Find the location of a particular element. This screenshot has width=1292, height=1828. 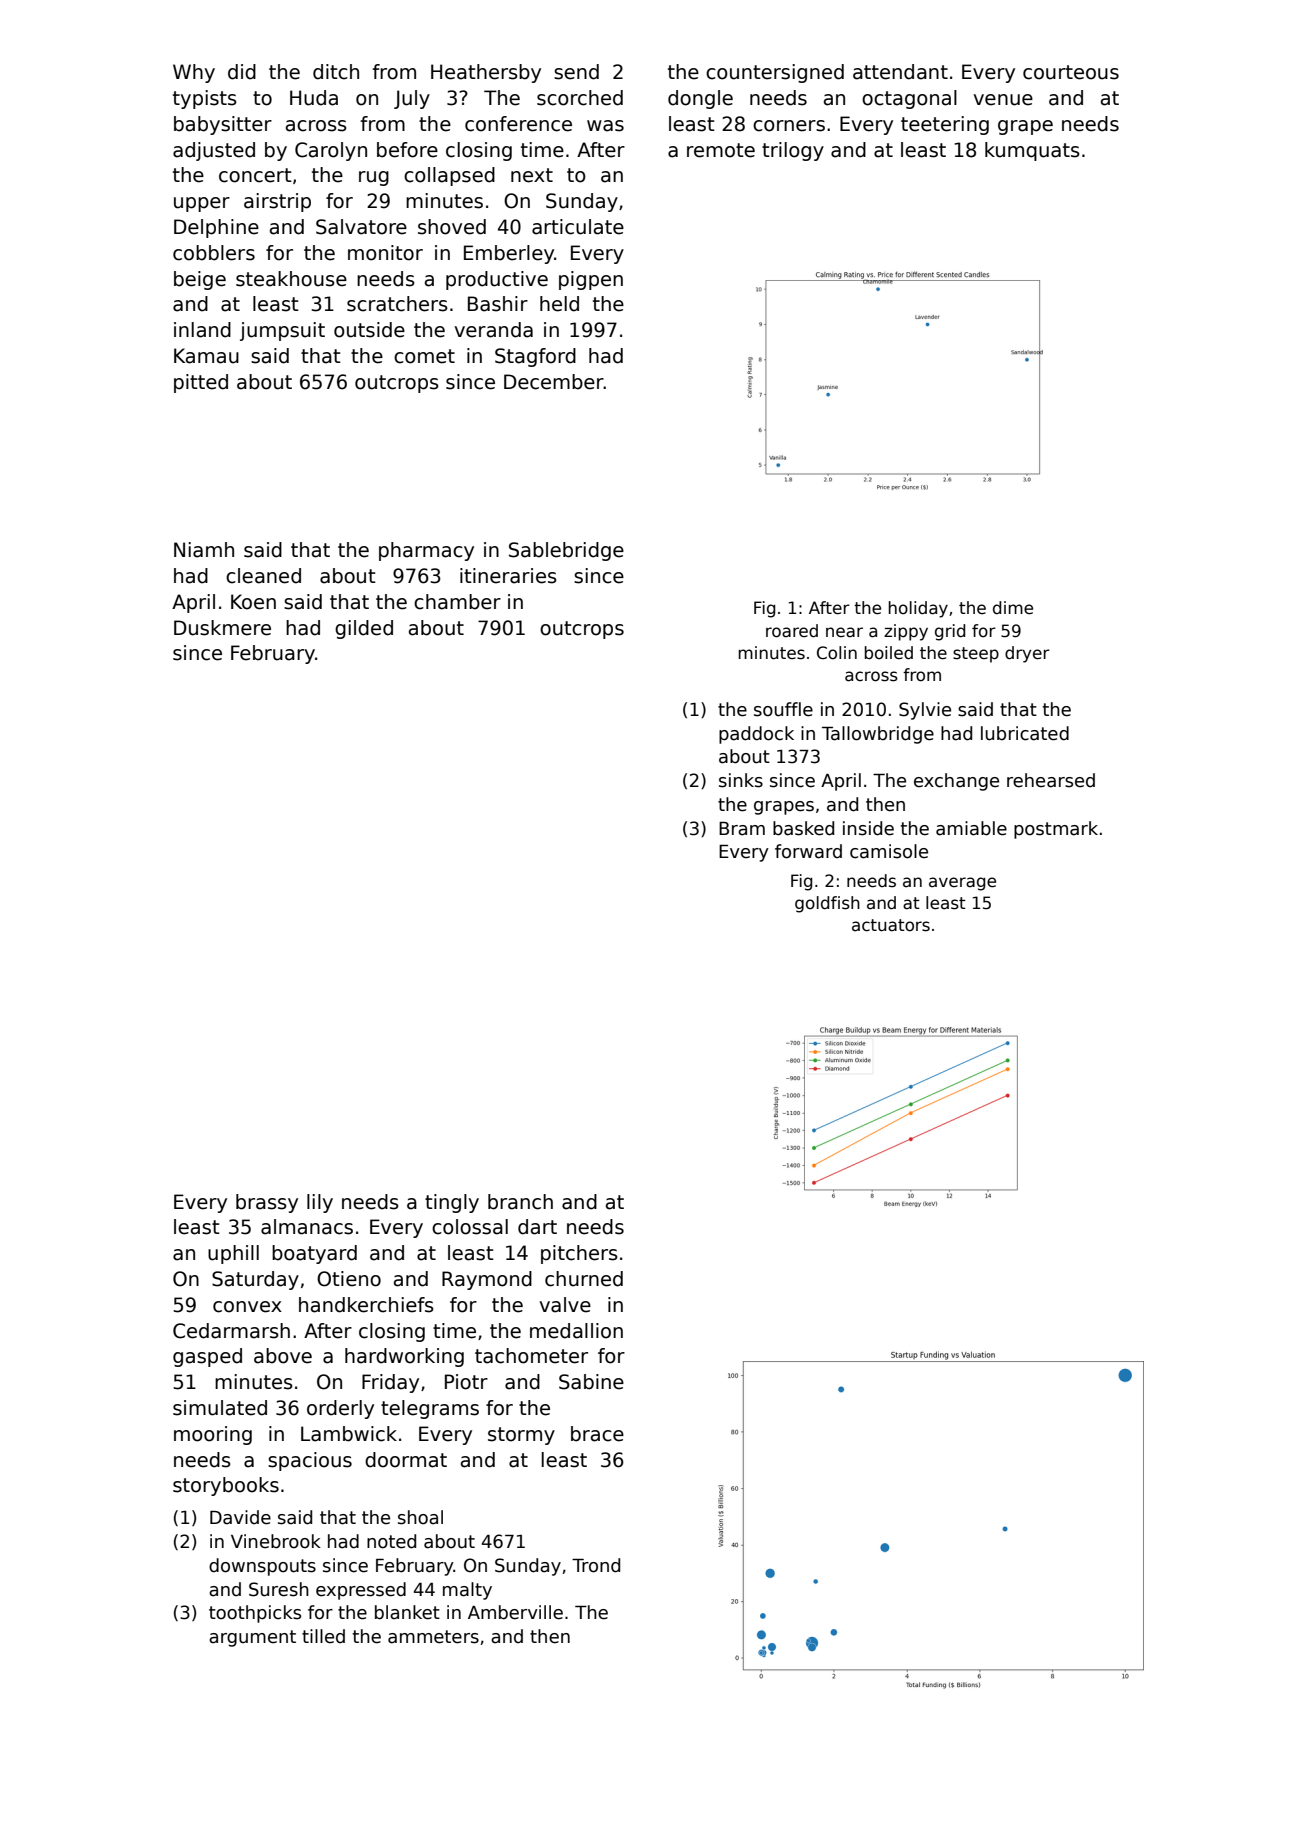

churned is located at coordinates (584, 1279).
